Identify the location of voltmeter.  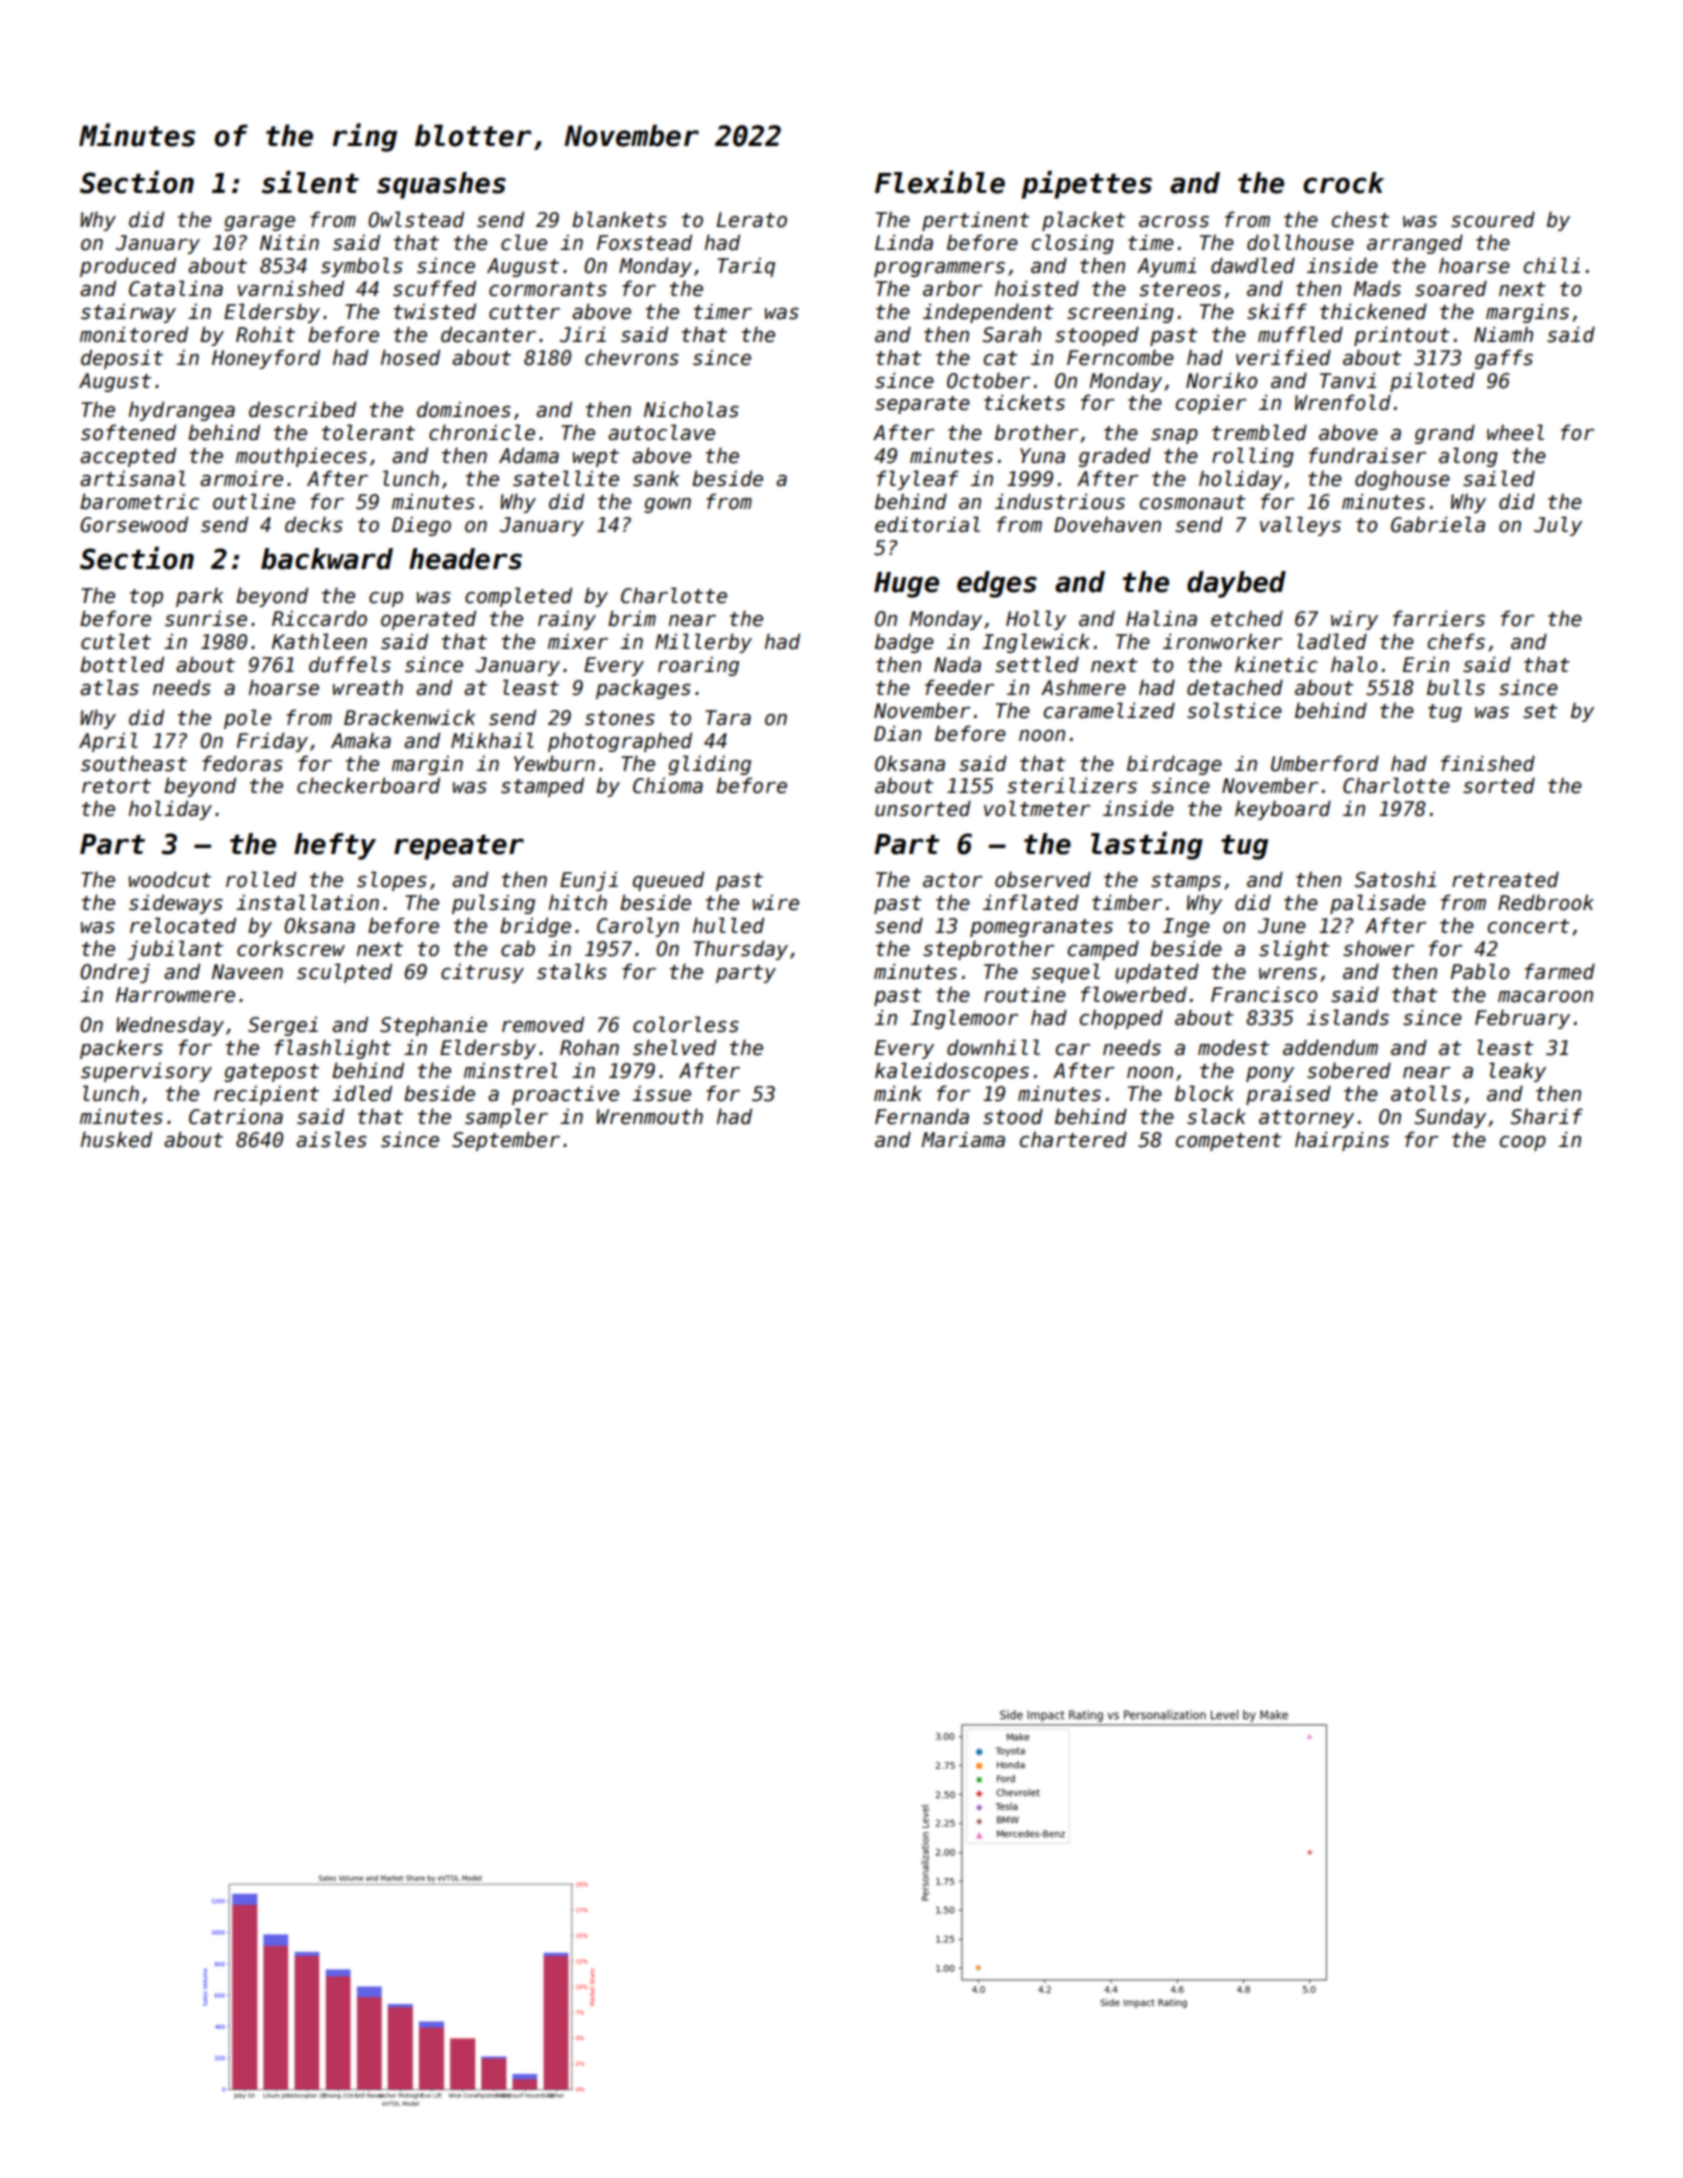
(1037, 808).
